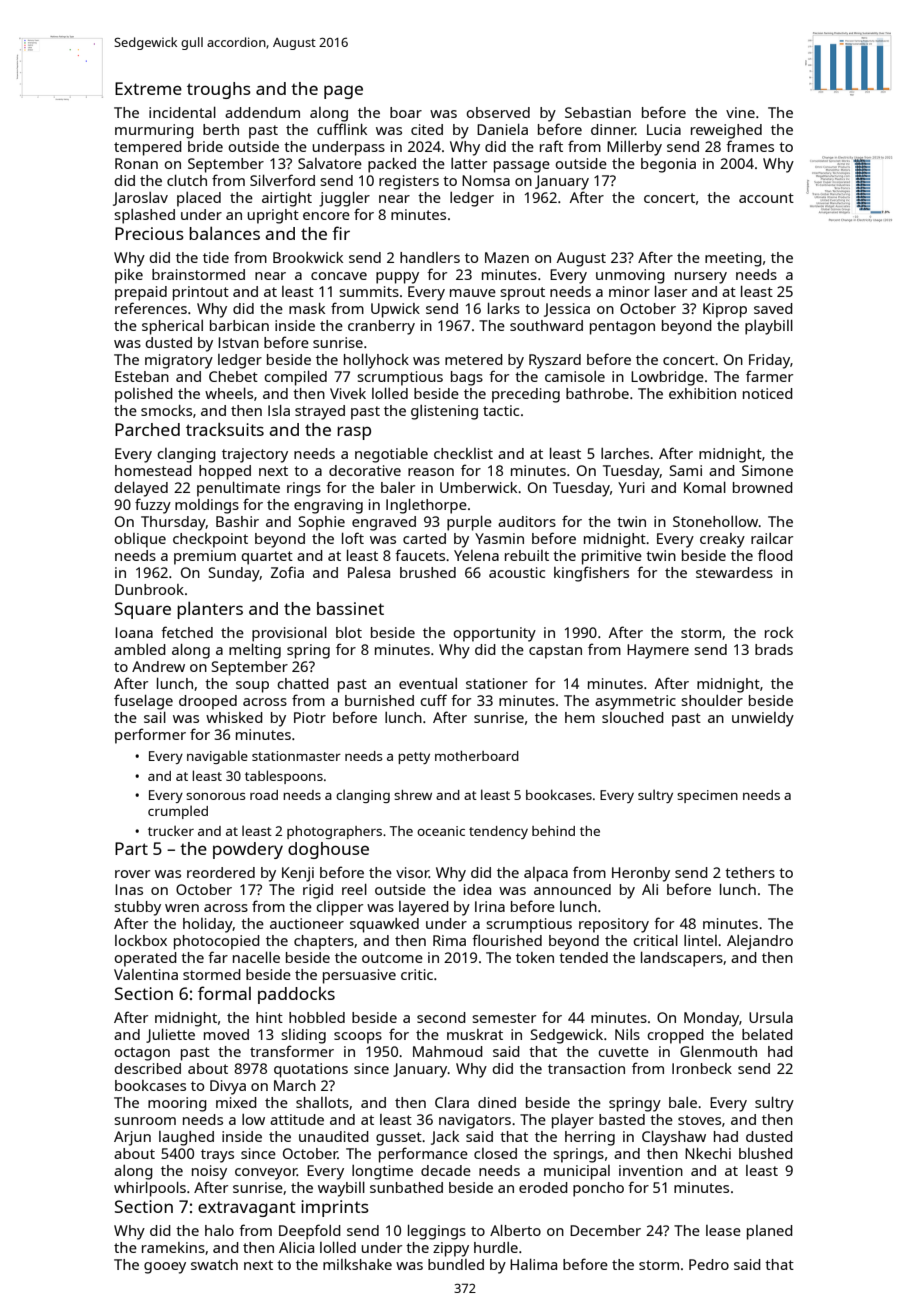 The width and height of the screenshot is (908, 1316). Describe the element at coordinates (430, 257) in the screenshot. I see `handlers` at that location.
